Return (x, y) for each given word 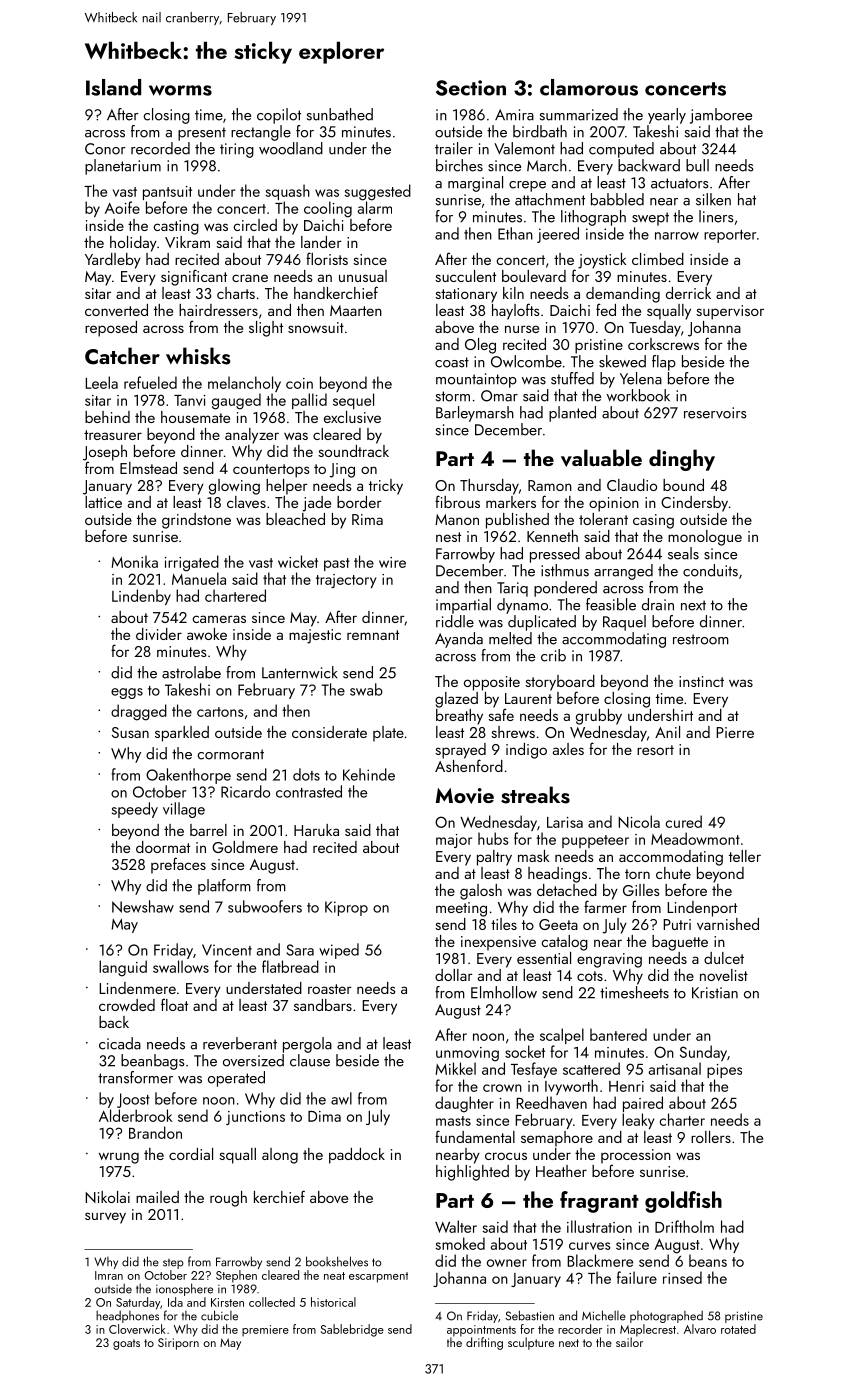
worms (180, 90)
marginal (475, 184)
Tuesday (655, 329)
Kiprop (346, 908)
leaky (638, 1121)
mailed (157, 1197)
